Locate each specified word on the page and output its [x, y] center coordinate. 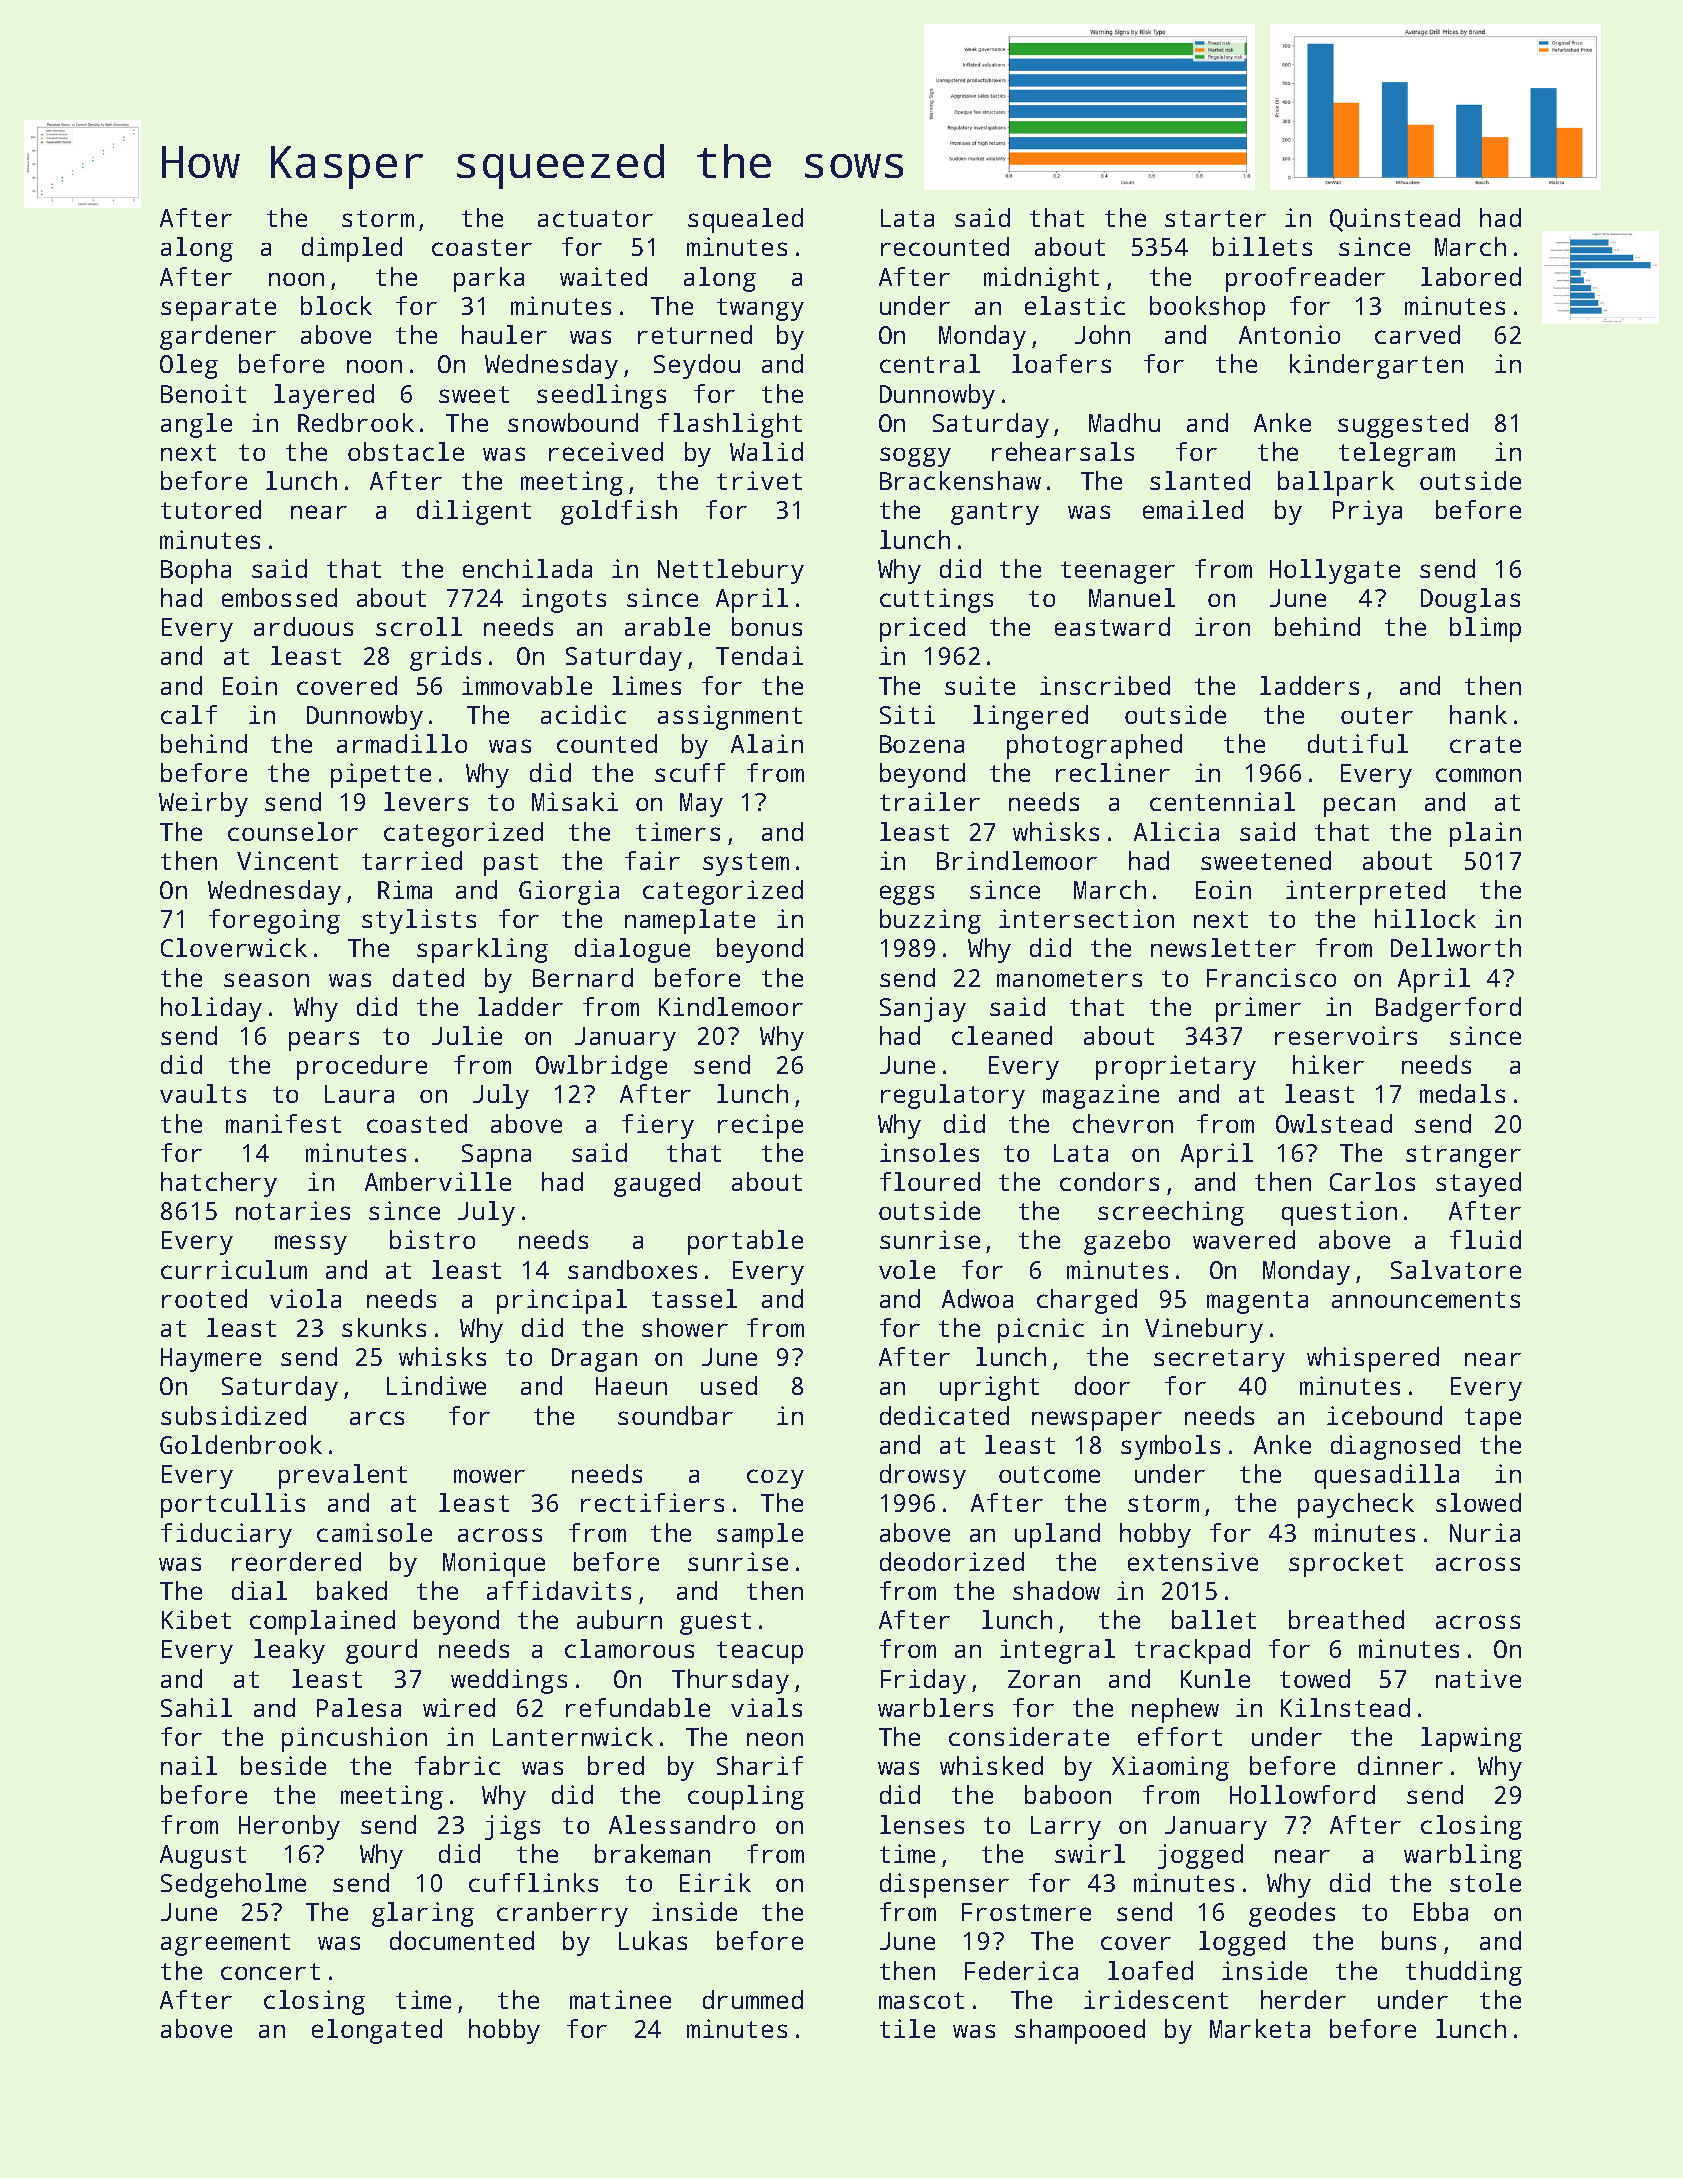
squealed [745, 220]
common [1478, 775]
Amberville [438, 1181]
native [1478, 1678]
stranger [1463, 1156]
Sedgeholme [233, 1885]
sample [760, 1535]
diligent [474, 512]
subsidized [233, 1415]
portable [745, 1242]
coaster [482, 247]
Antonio [1289, 334]
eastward [1112, 626]
